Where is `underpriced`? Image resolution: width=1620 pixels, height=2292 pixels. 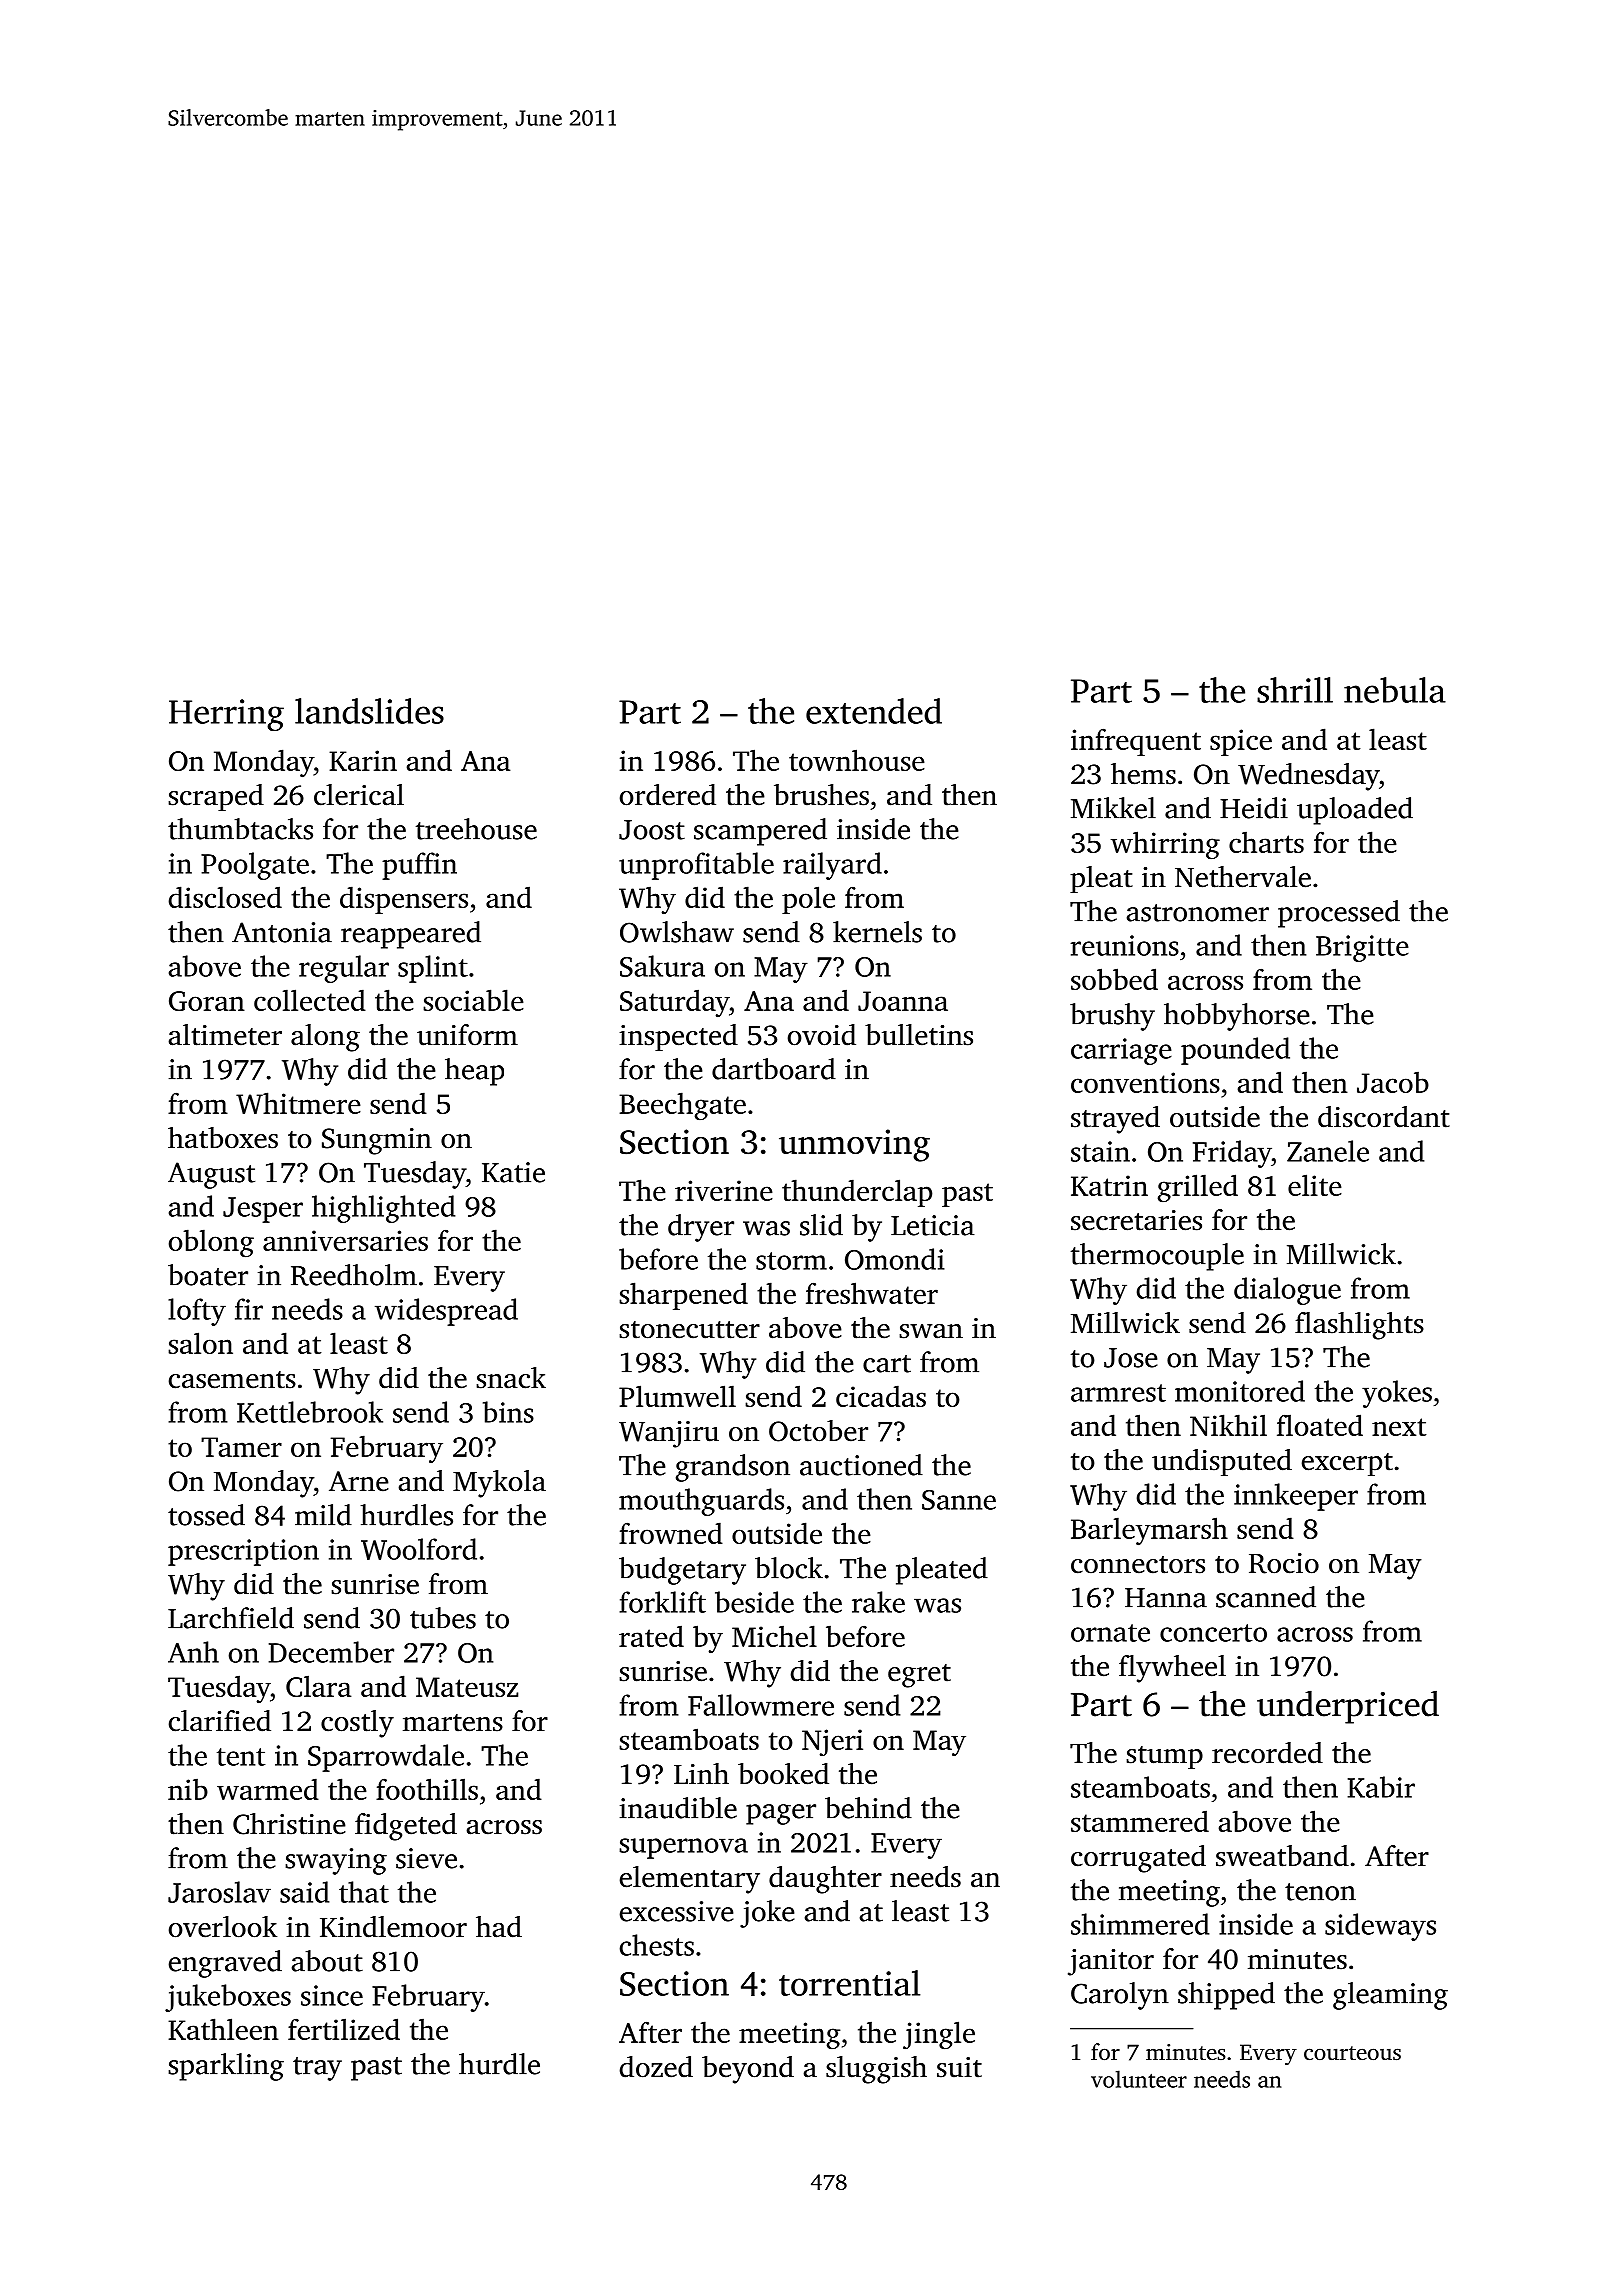 underpriced is located at coordinates (1348, 1707).
